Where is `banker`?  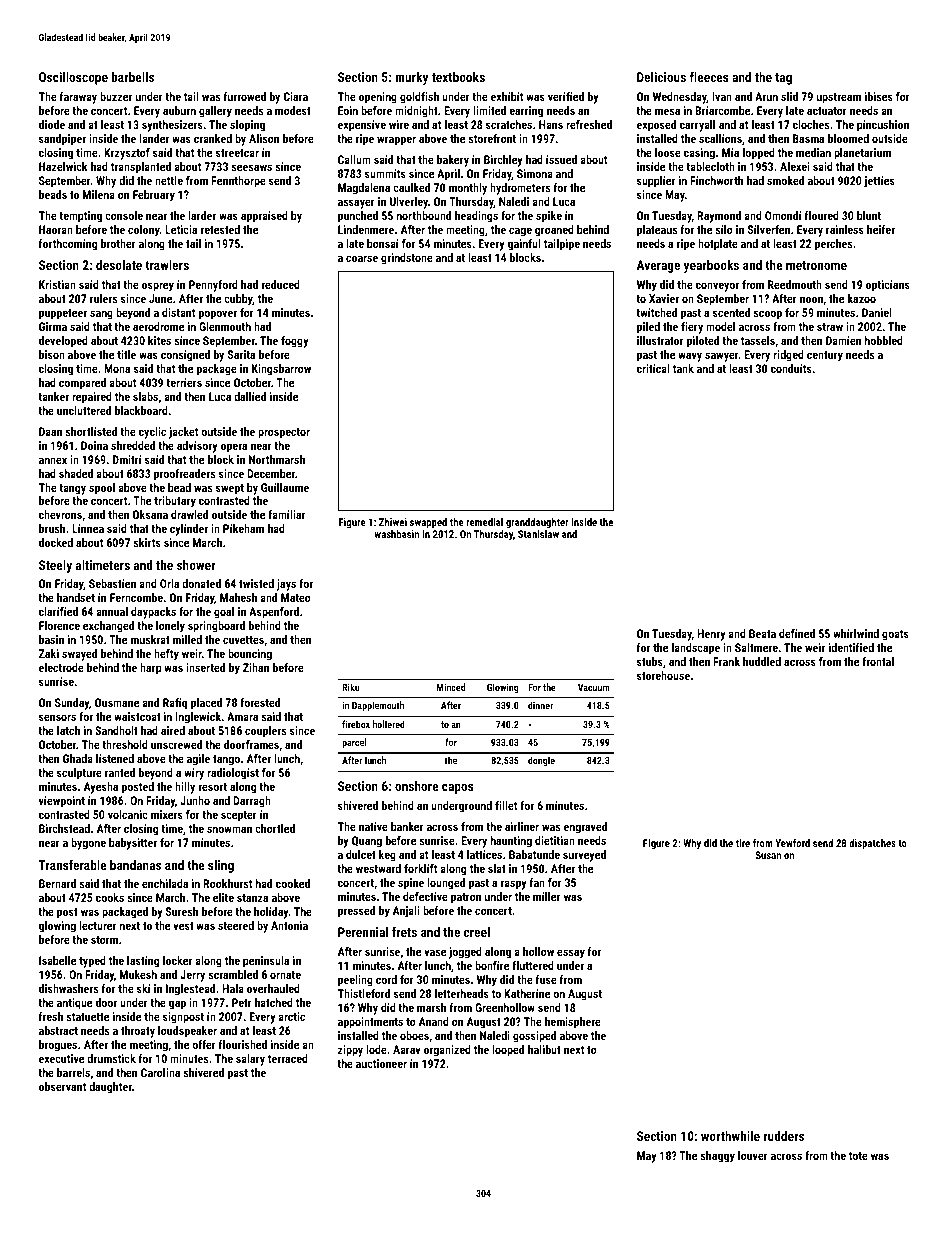
banker is located at coordinates (407, 826).
